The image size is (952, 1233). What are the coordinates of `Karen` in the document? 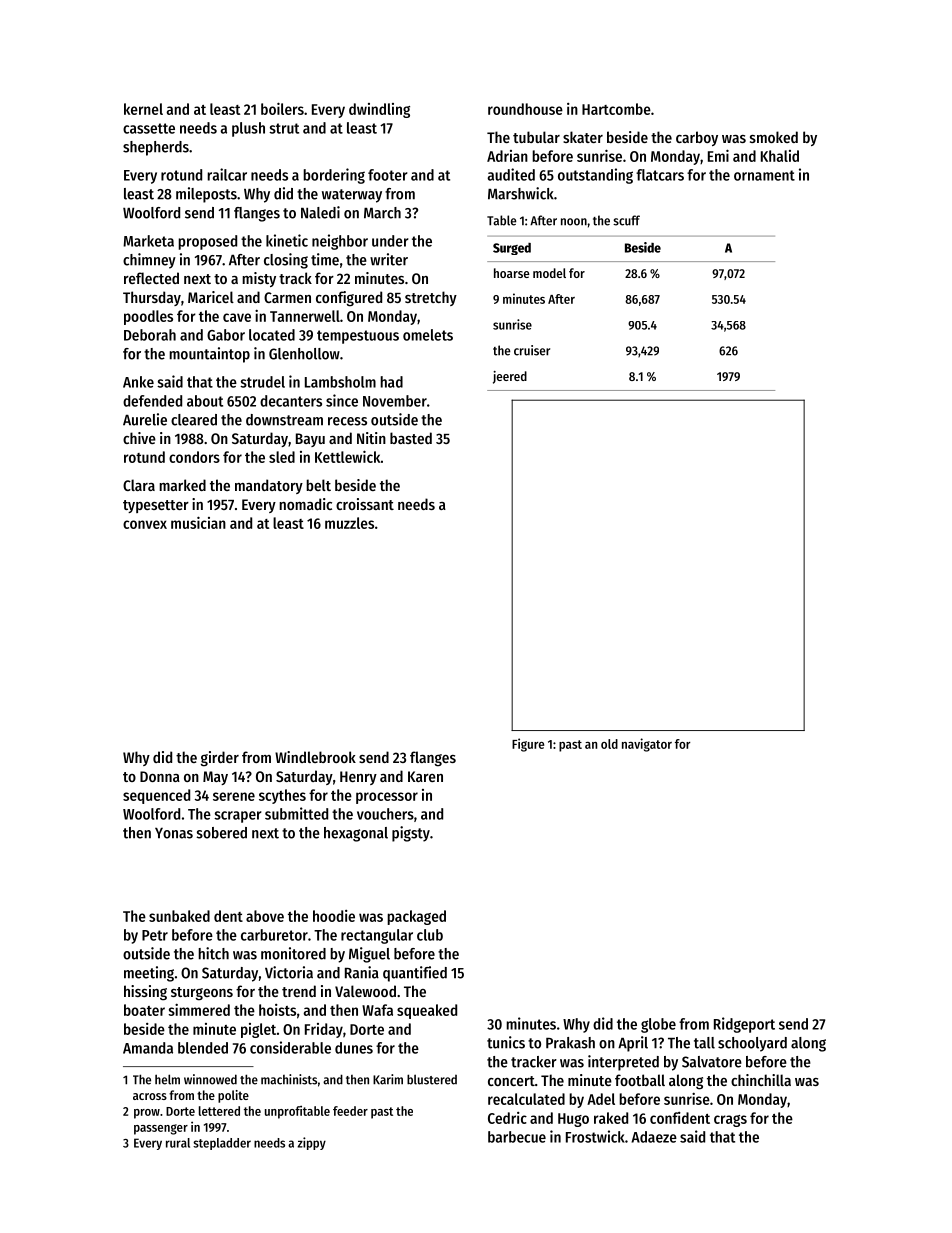 It's located at (425, 776).
